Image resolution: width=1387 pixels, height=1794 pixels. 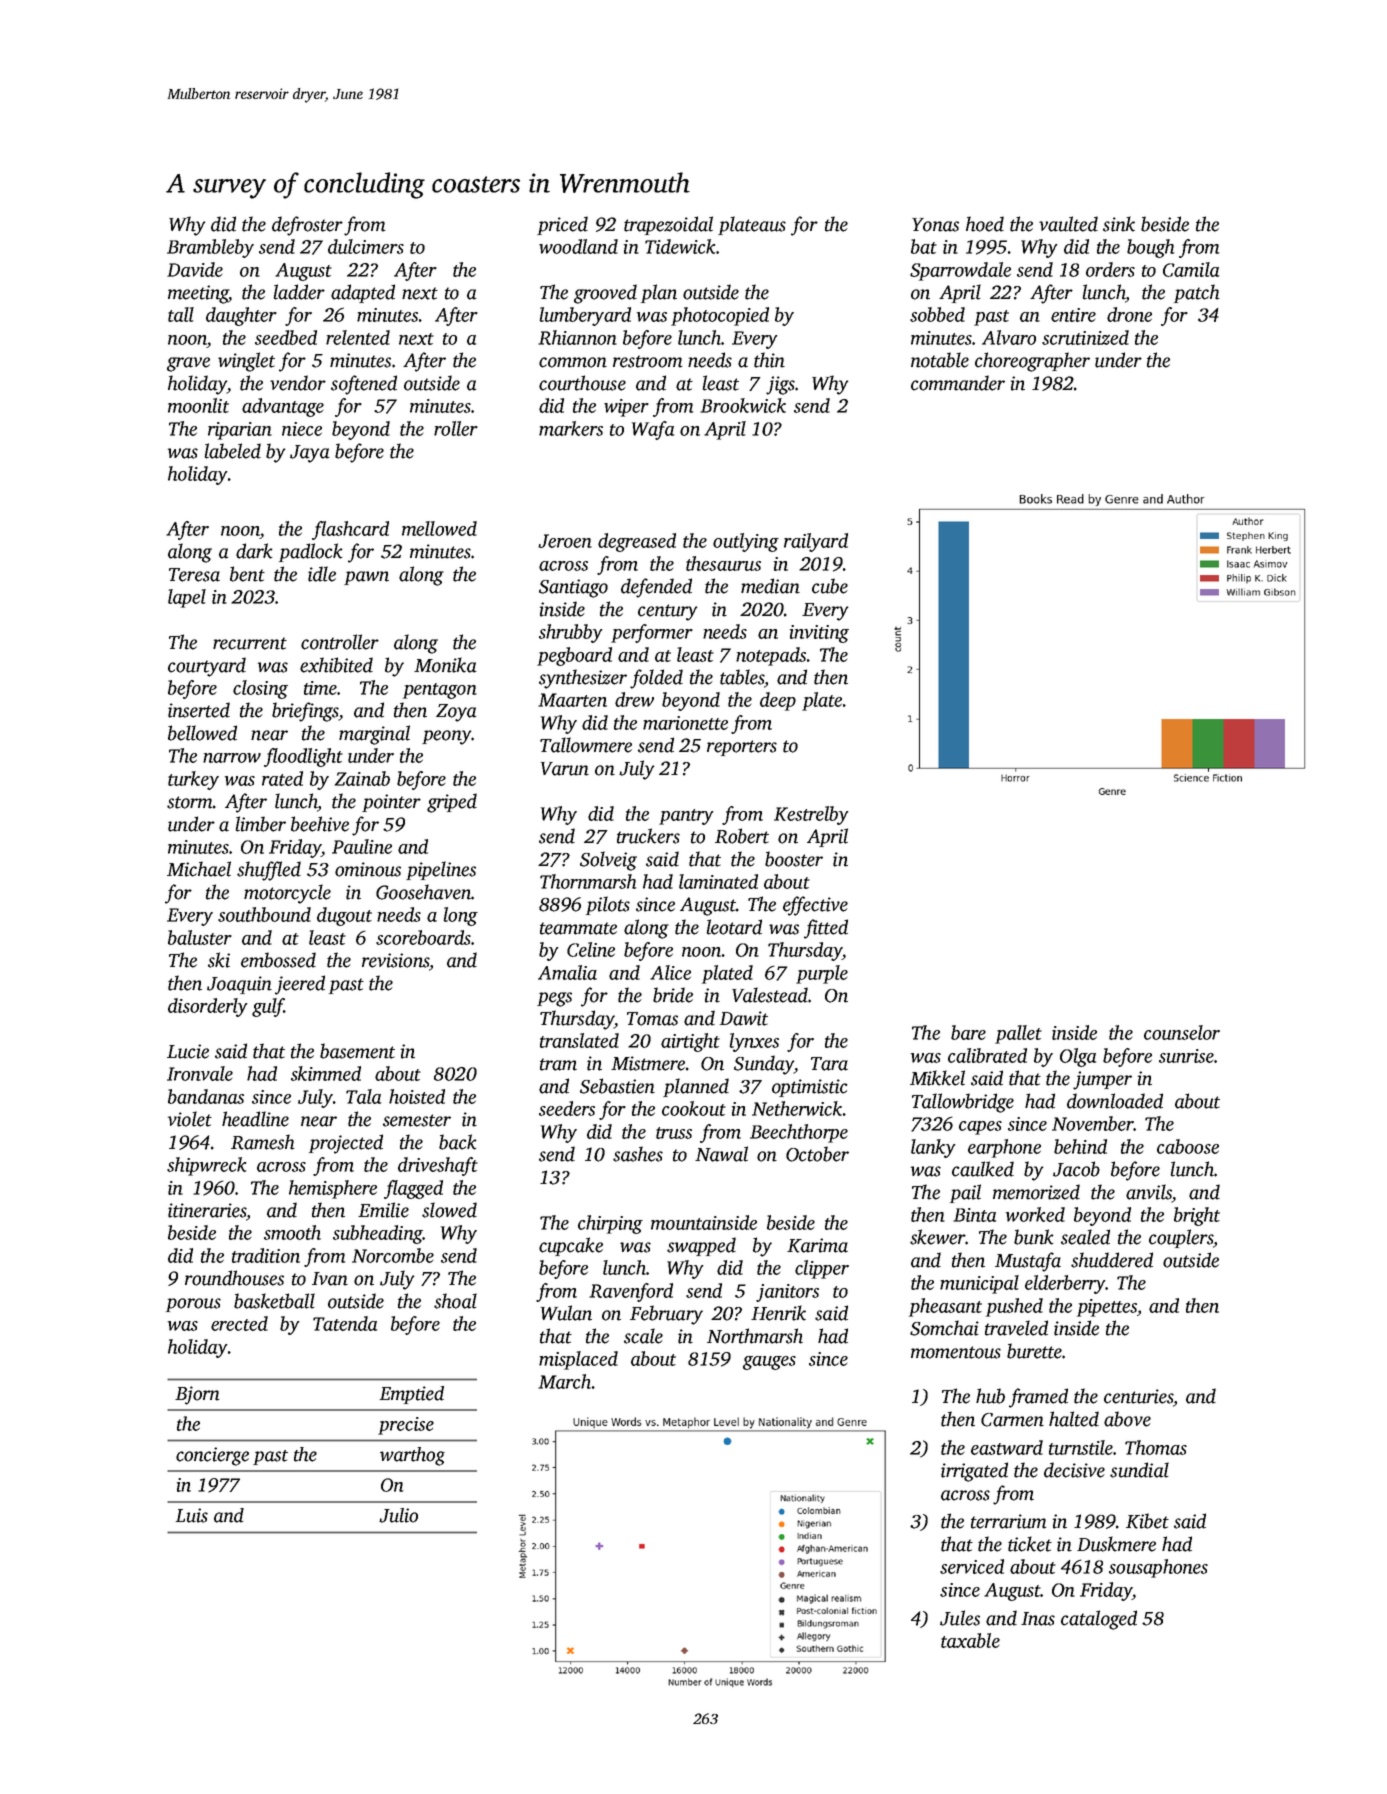 I want to click on exhibited, so click(x=336, y=665).
